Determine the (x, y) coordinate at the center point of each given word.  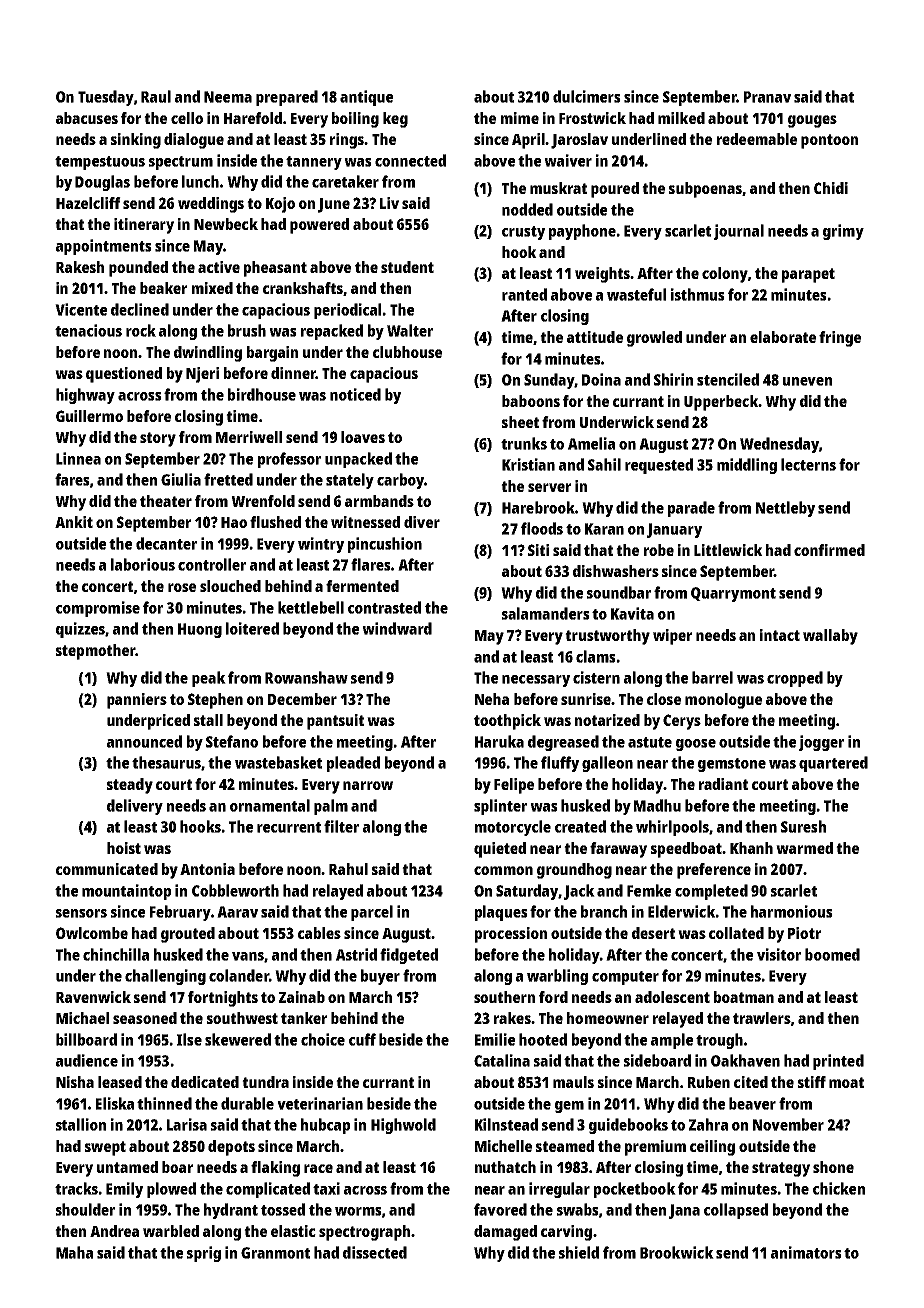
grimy (843, 232)
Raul (156, 96)
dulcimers (587, 96)
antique (366, 98)
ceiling (712, 1148)
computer (625, 978)
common (503, 870)
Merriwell (249, 437)
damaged (505, 1233)
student (407, 267)
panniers (137, 701)
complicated (268, 1190)
